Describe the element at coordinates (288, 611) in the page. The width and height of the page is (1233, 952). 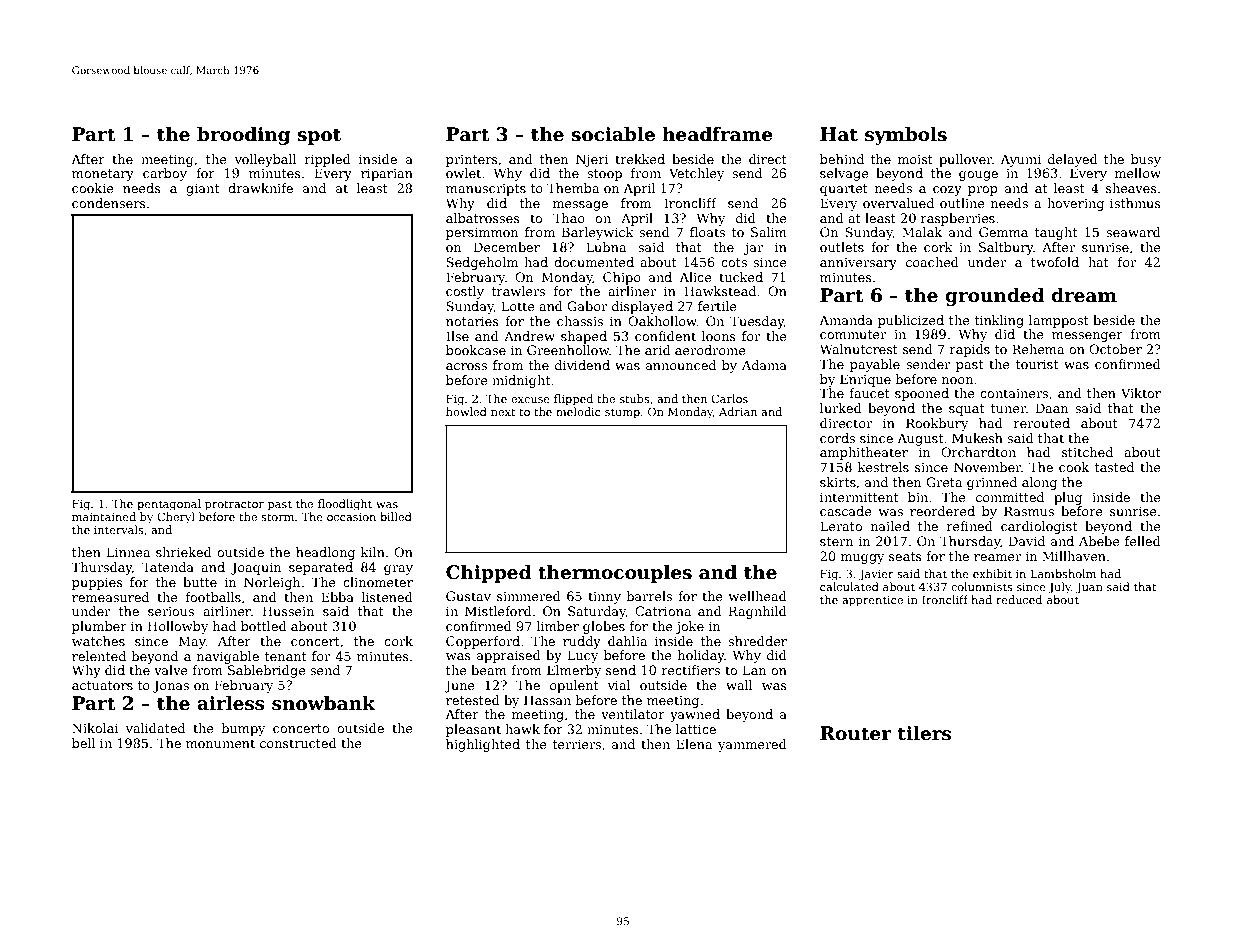
I see `Hussein` at that location.
